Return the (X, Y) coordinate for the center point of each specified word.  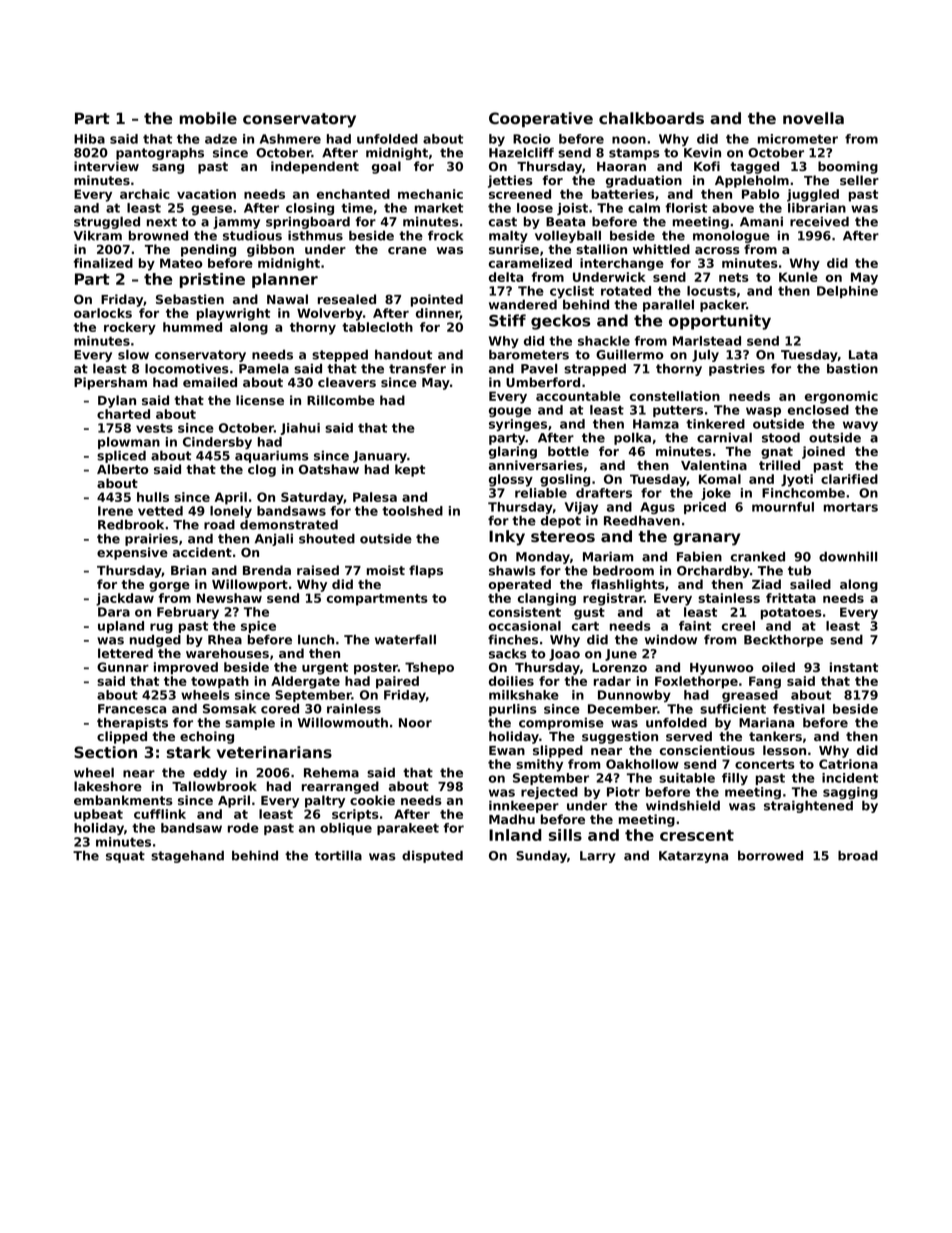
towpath (220, 682)
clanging (547, 599)
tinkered (715, 424)
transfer (417, 369)
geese (211, 210)
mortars (851, 507)
